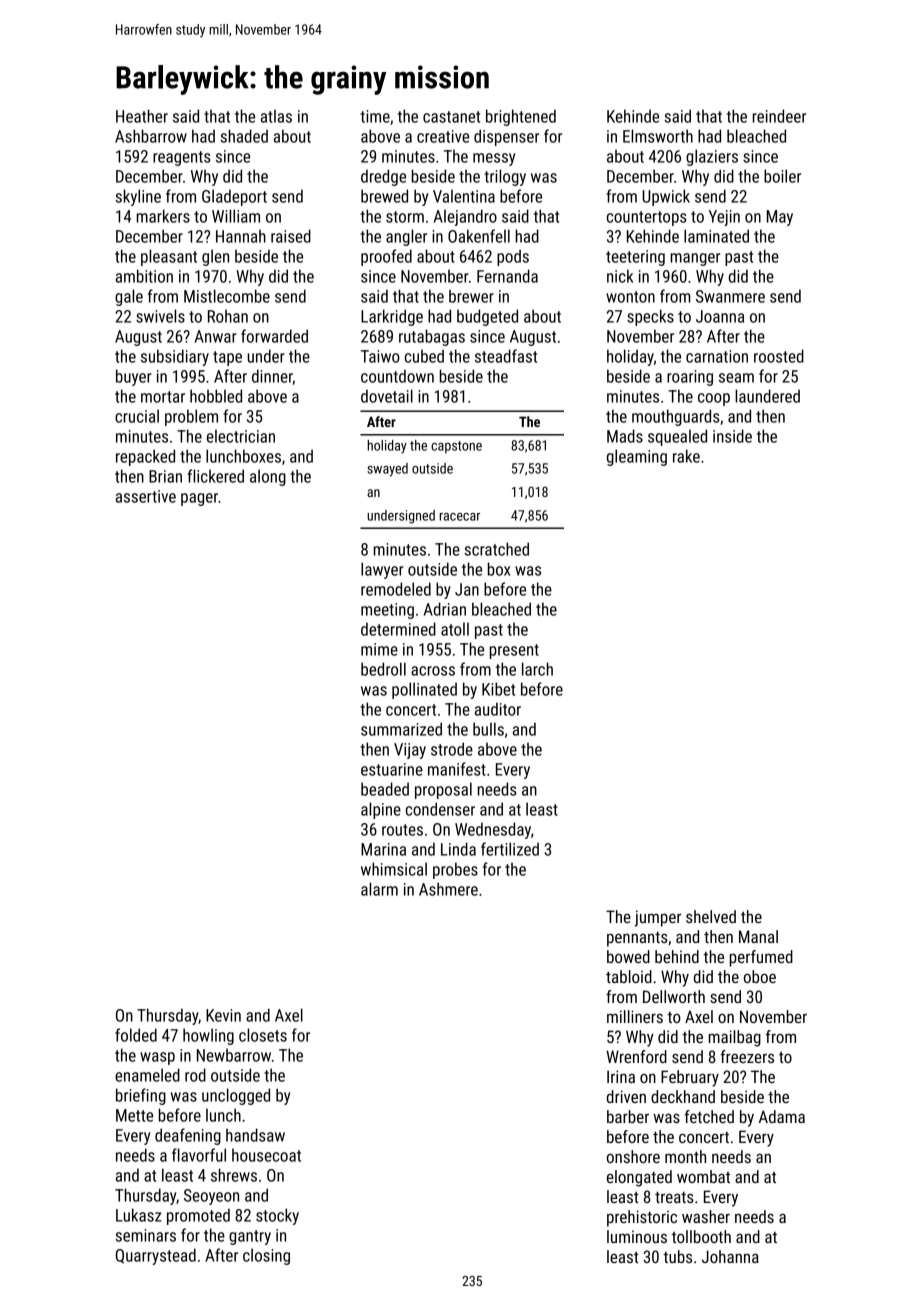 This screenshot has width=924, height=1308. What do you see at coordinates (521, 117) in the screenshot?
I see `brightened` at bounding box center [521, 117].
